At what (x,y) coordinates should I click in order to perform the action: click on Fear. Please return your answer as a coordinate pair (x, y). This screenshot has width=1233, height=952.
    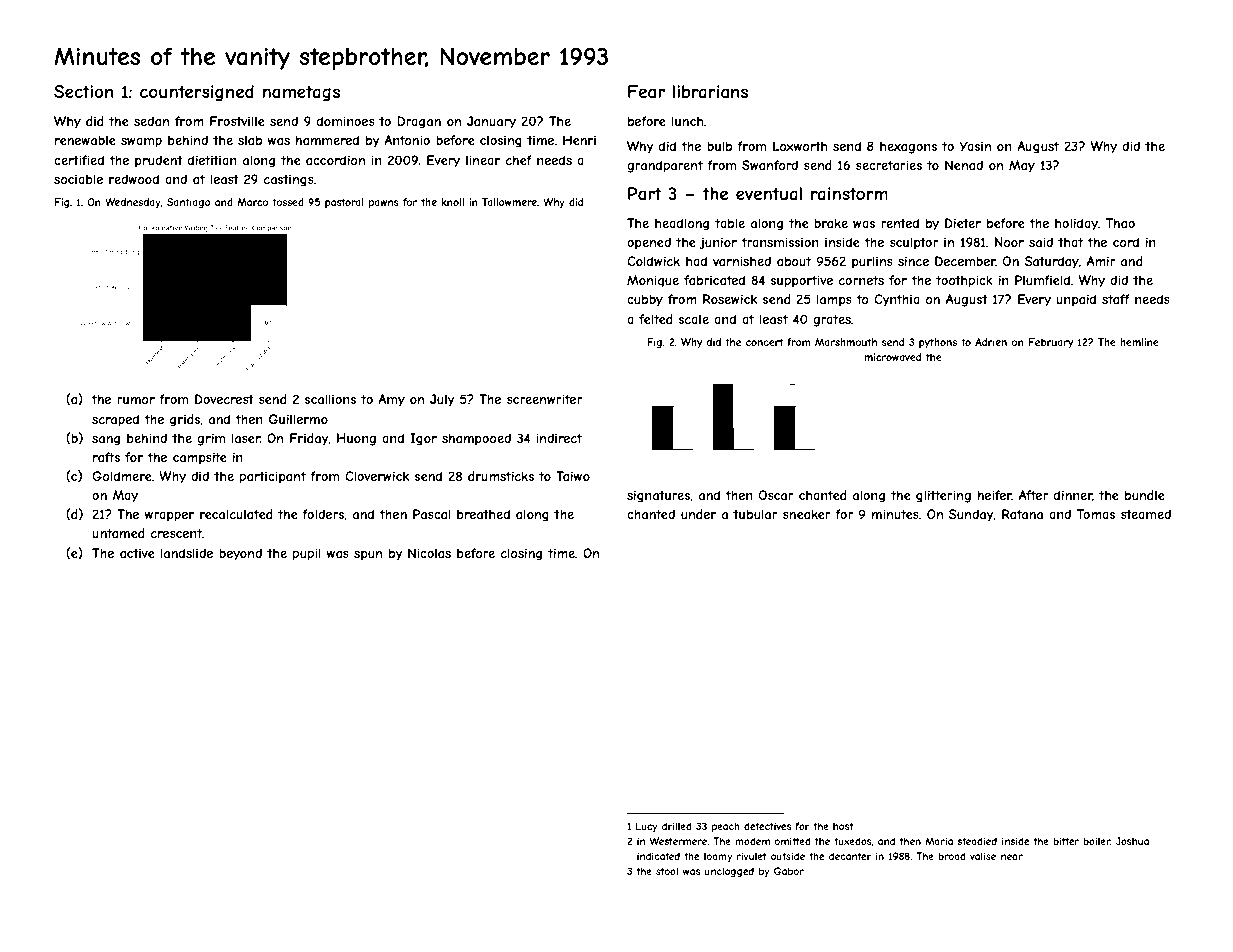
    Looking at the image, I should click on (646, 91).
